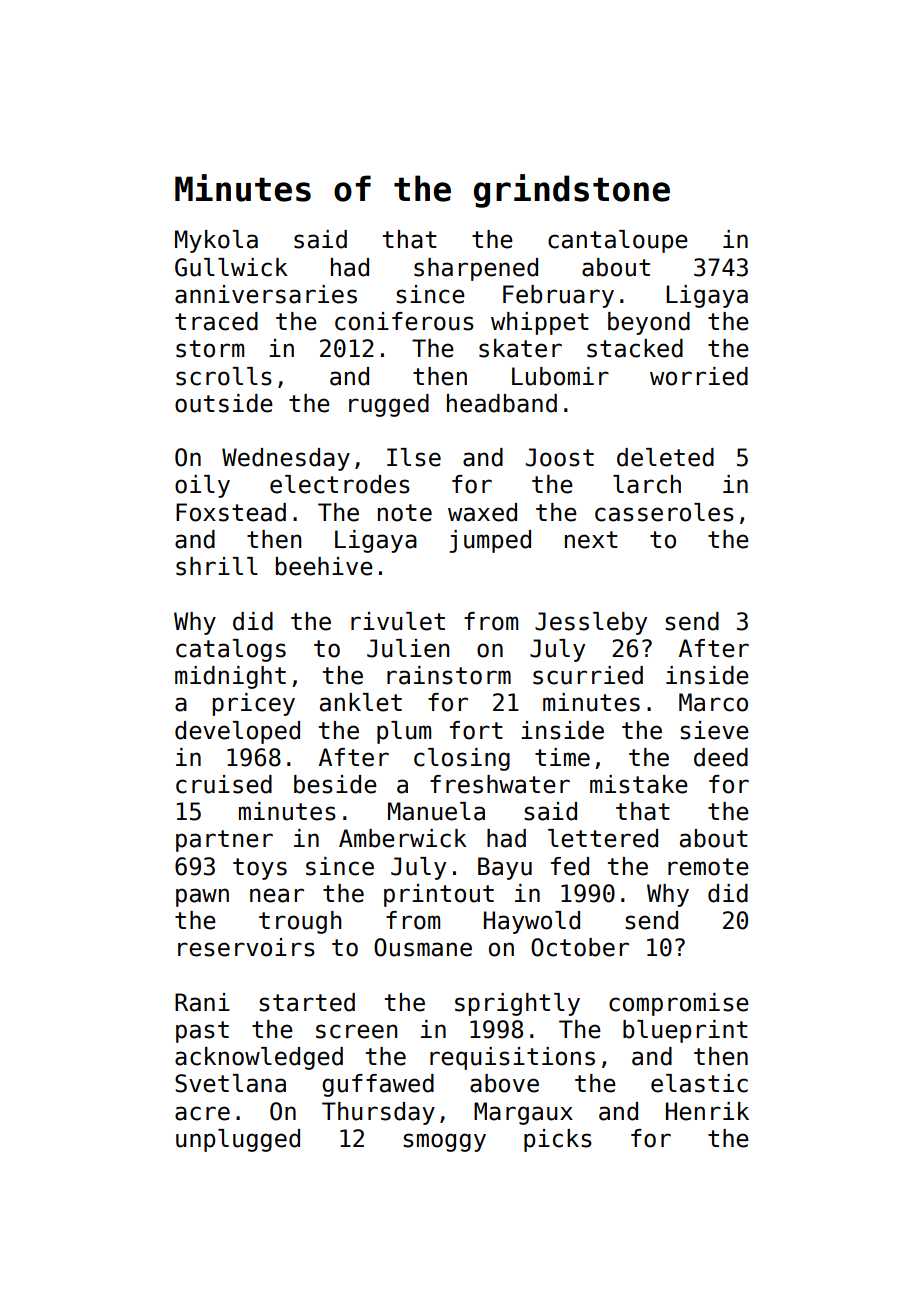 The width and height of the screenshot is (924, 1311). Describe the element at coordinates (714, 730) in the screenshot. I see `sieve` at that location.
